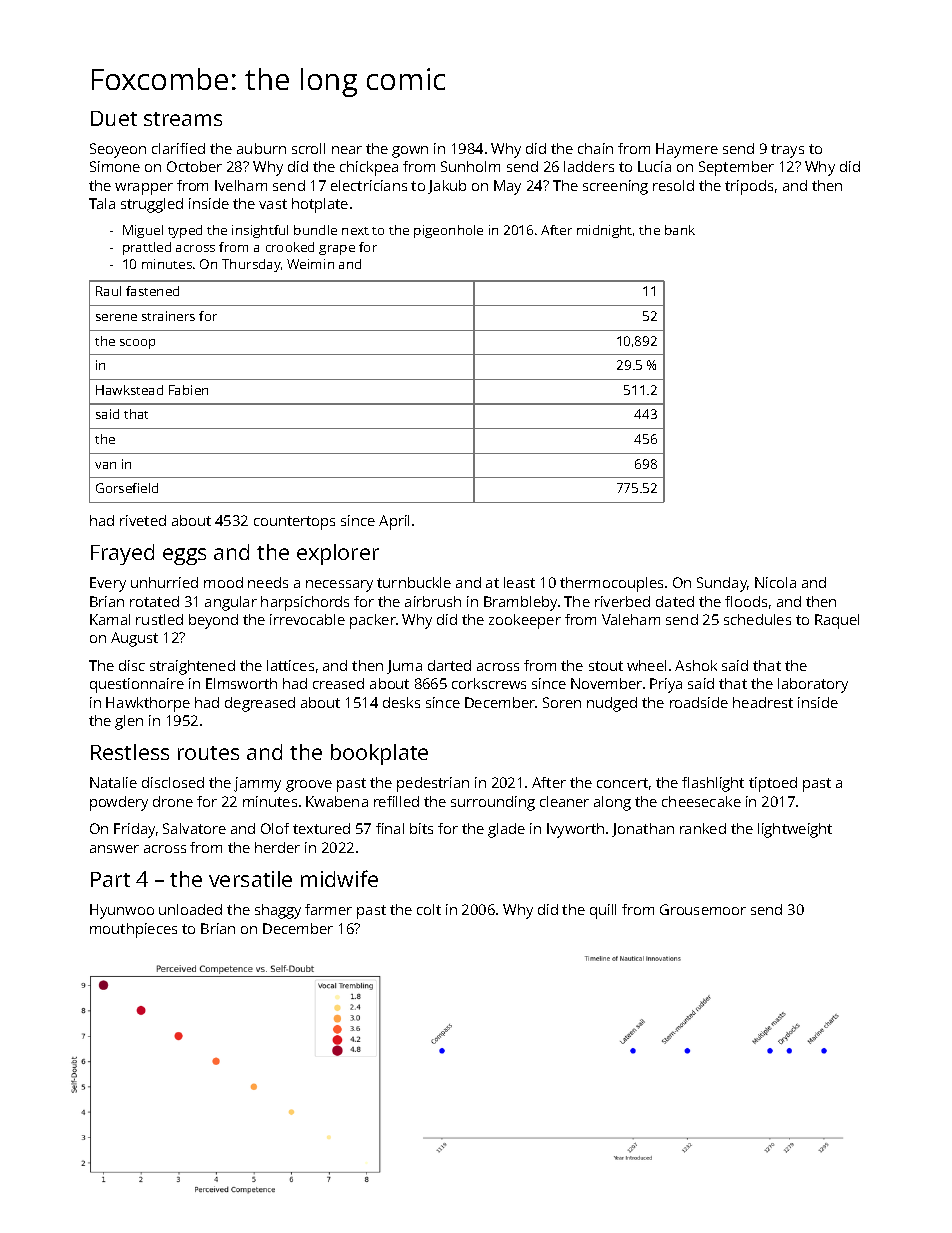  Describe the element at coordinates (294, 523) in the screenshot. I see `countertops` at that location.
